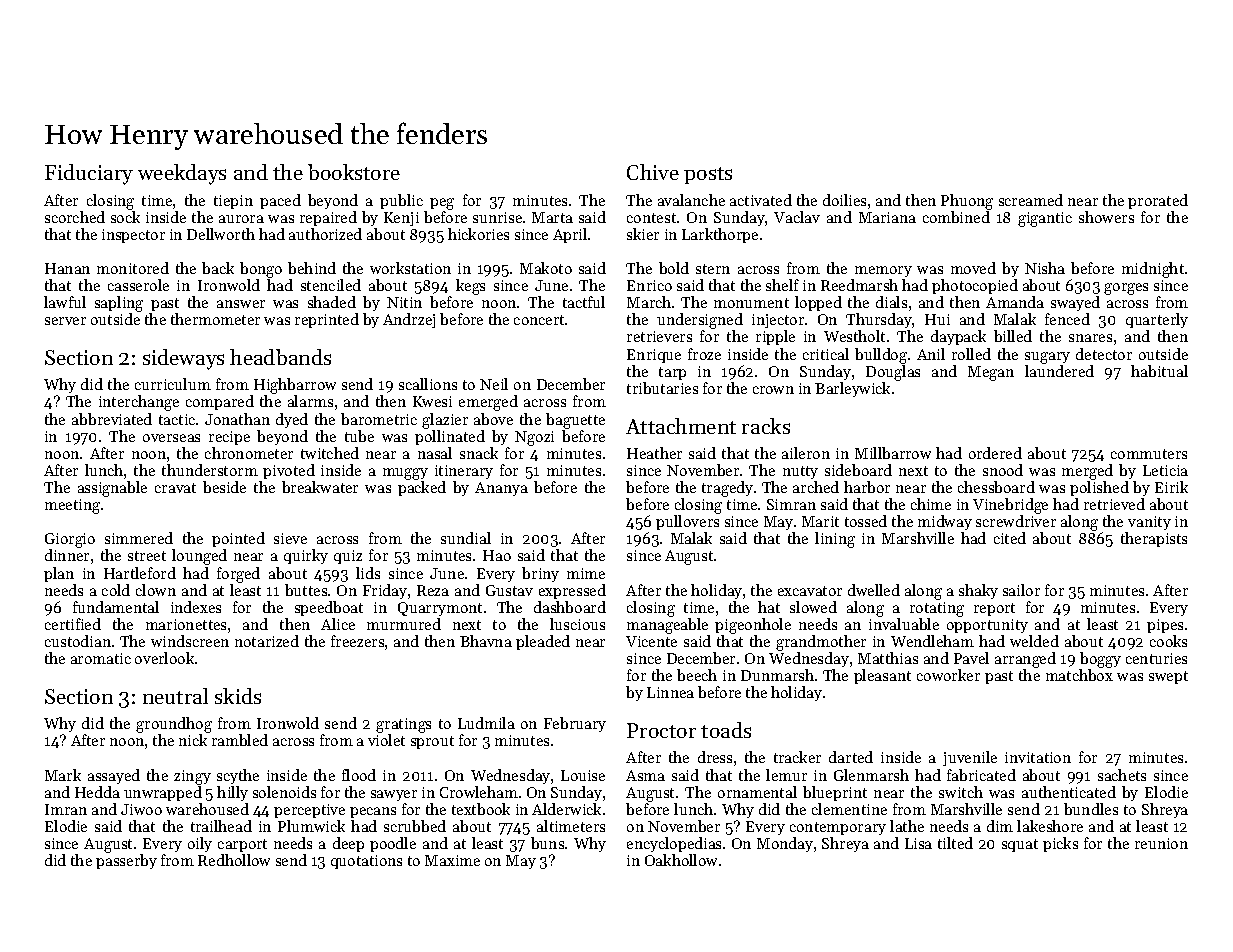 This document has width=1233, height=952. Describe the element at coordinates (242, 845) in the document. I see `carport` at that location.
